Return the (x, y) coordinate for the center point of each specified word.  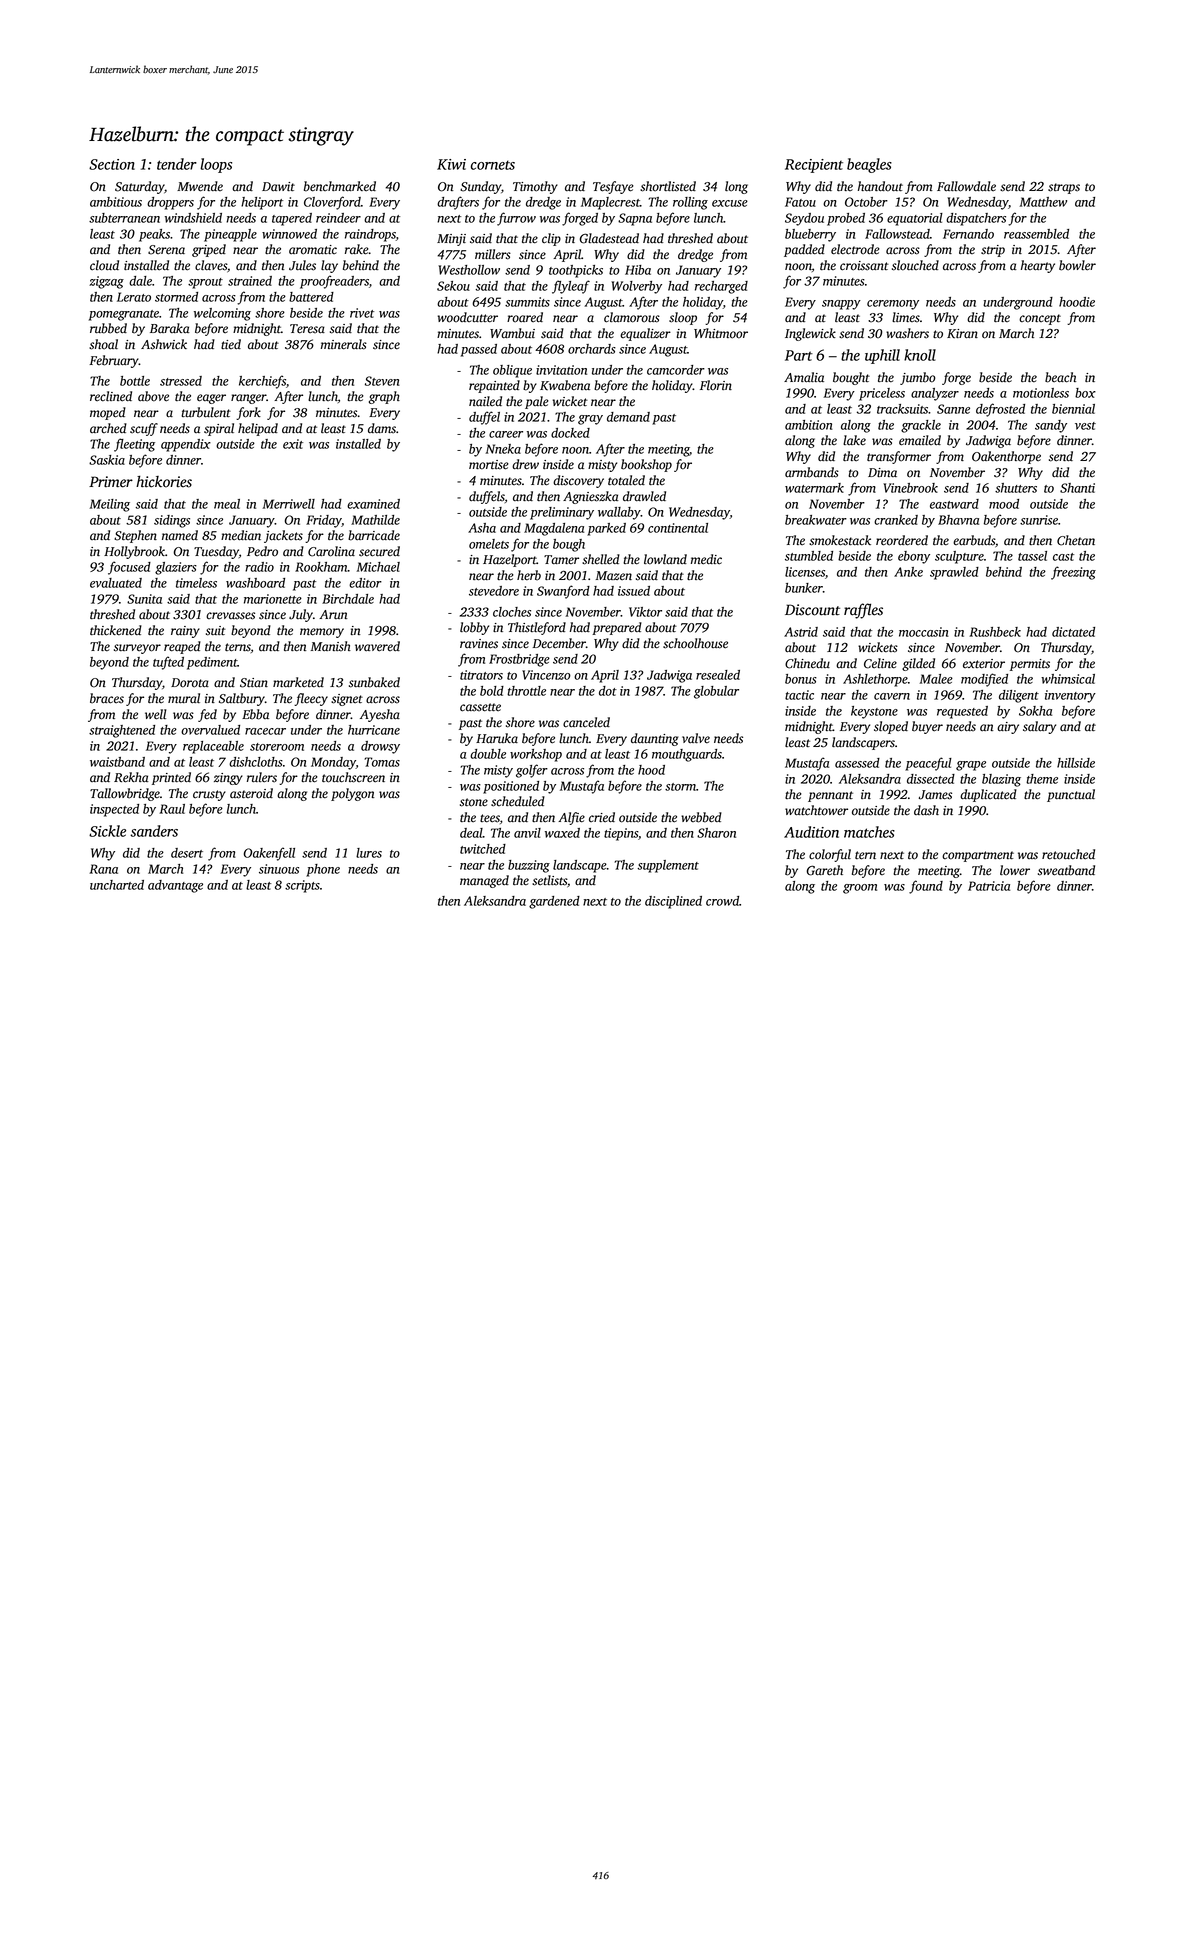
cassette (480, 707)
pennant (830, 796)
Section (112, 164)
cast (1063, 557)
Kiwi (451, 164)
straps (1064, 188)
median (241, 535)
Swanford (563, 592)
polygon (352, 794)
